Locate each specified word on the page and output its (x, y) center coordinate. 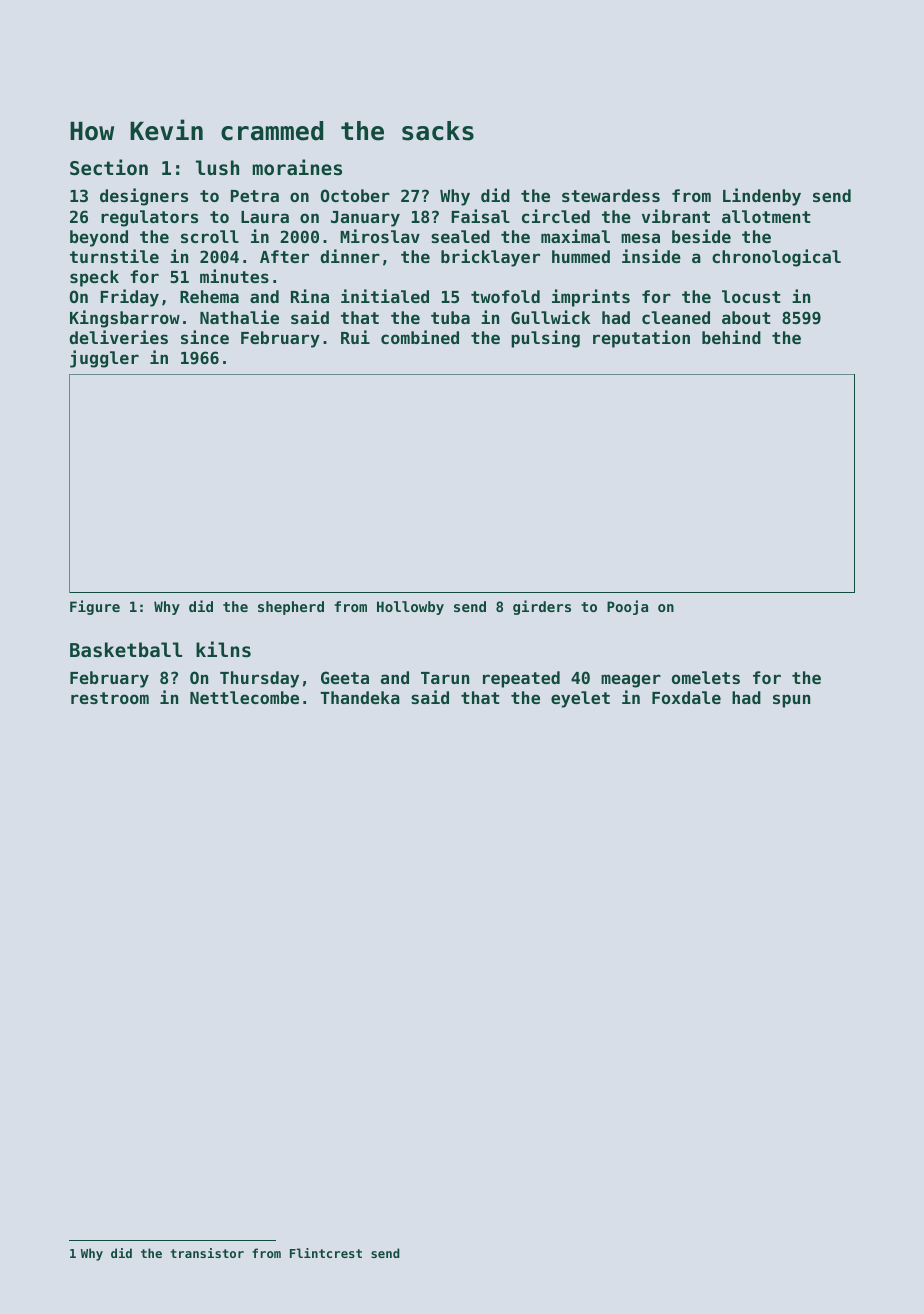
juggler (104, 359)
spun (791, 701)
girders (542, 607)
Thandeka (360, 697)
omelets (706, 677)
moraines (297, 167)
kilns (223, 649)
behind (731, 337)
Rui (355, 337)
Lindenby (762, 197)
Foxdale (686, 697)
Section (109, 167)
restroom (110, 698)
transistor (207, 1253)
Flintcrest (326, 1253)
